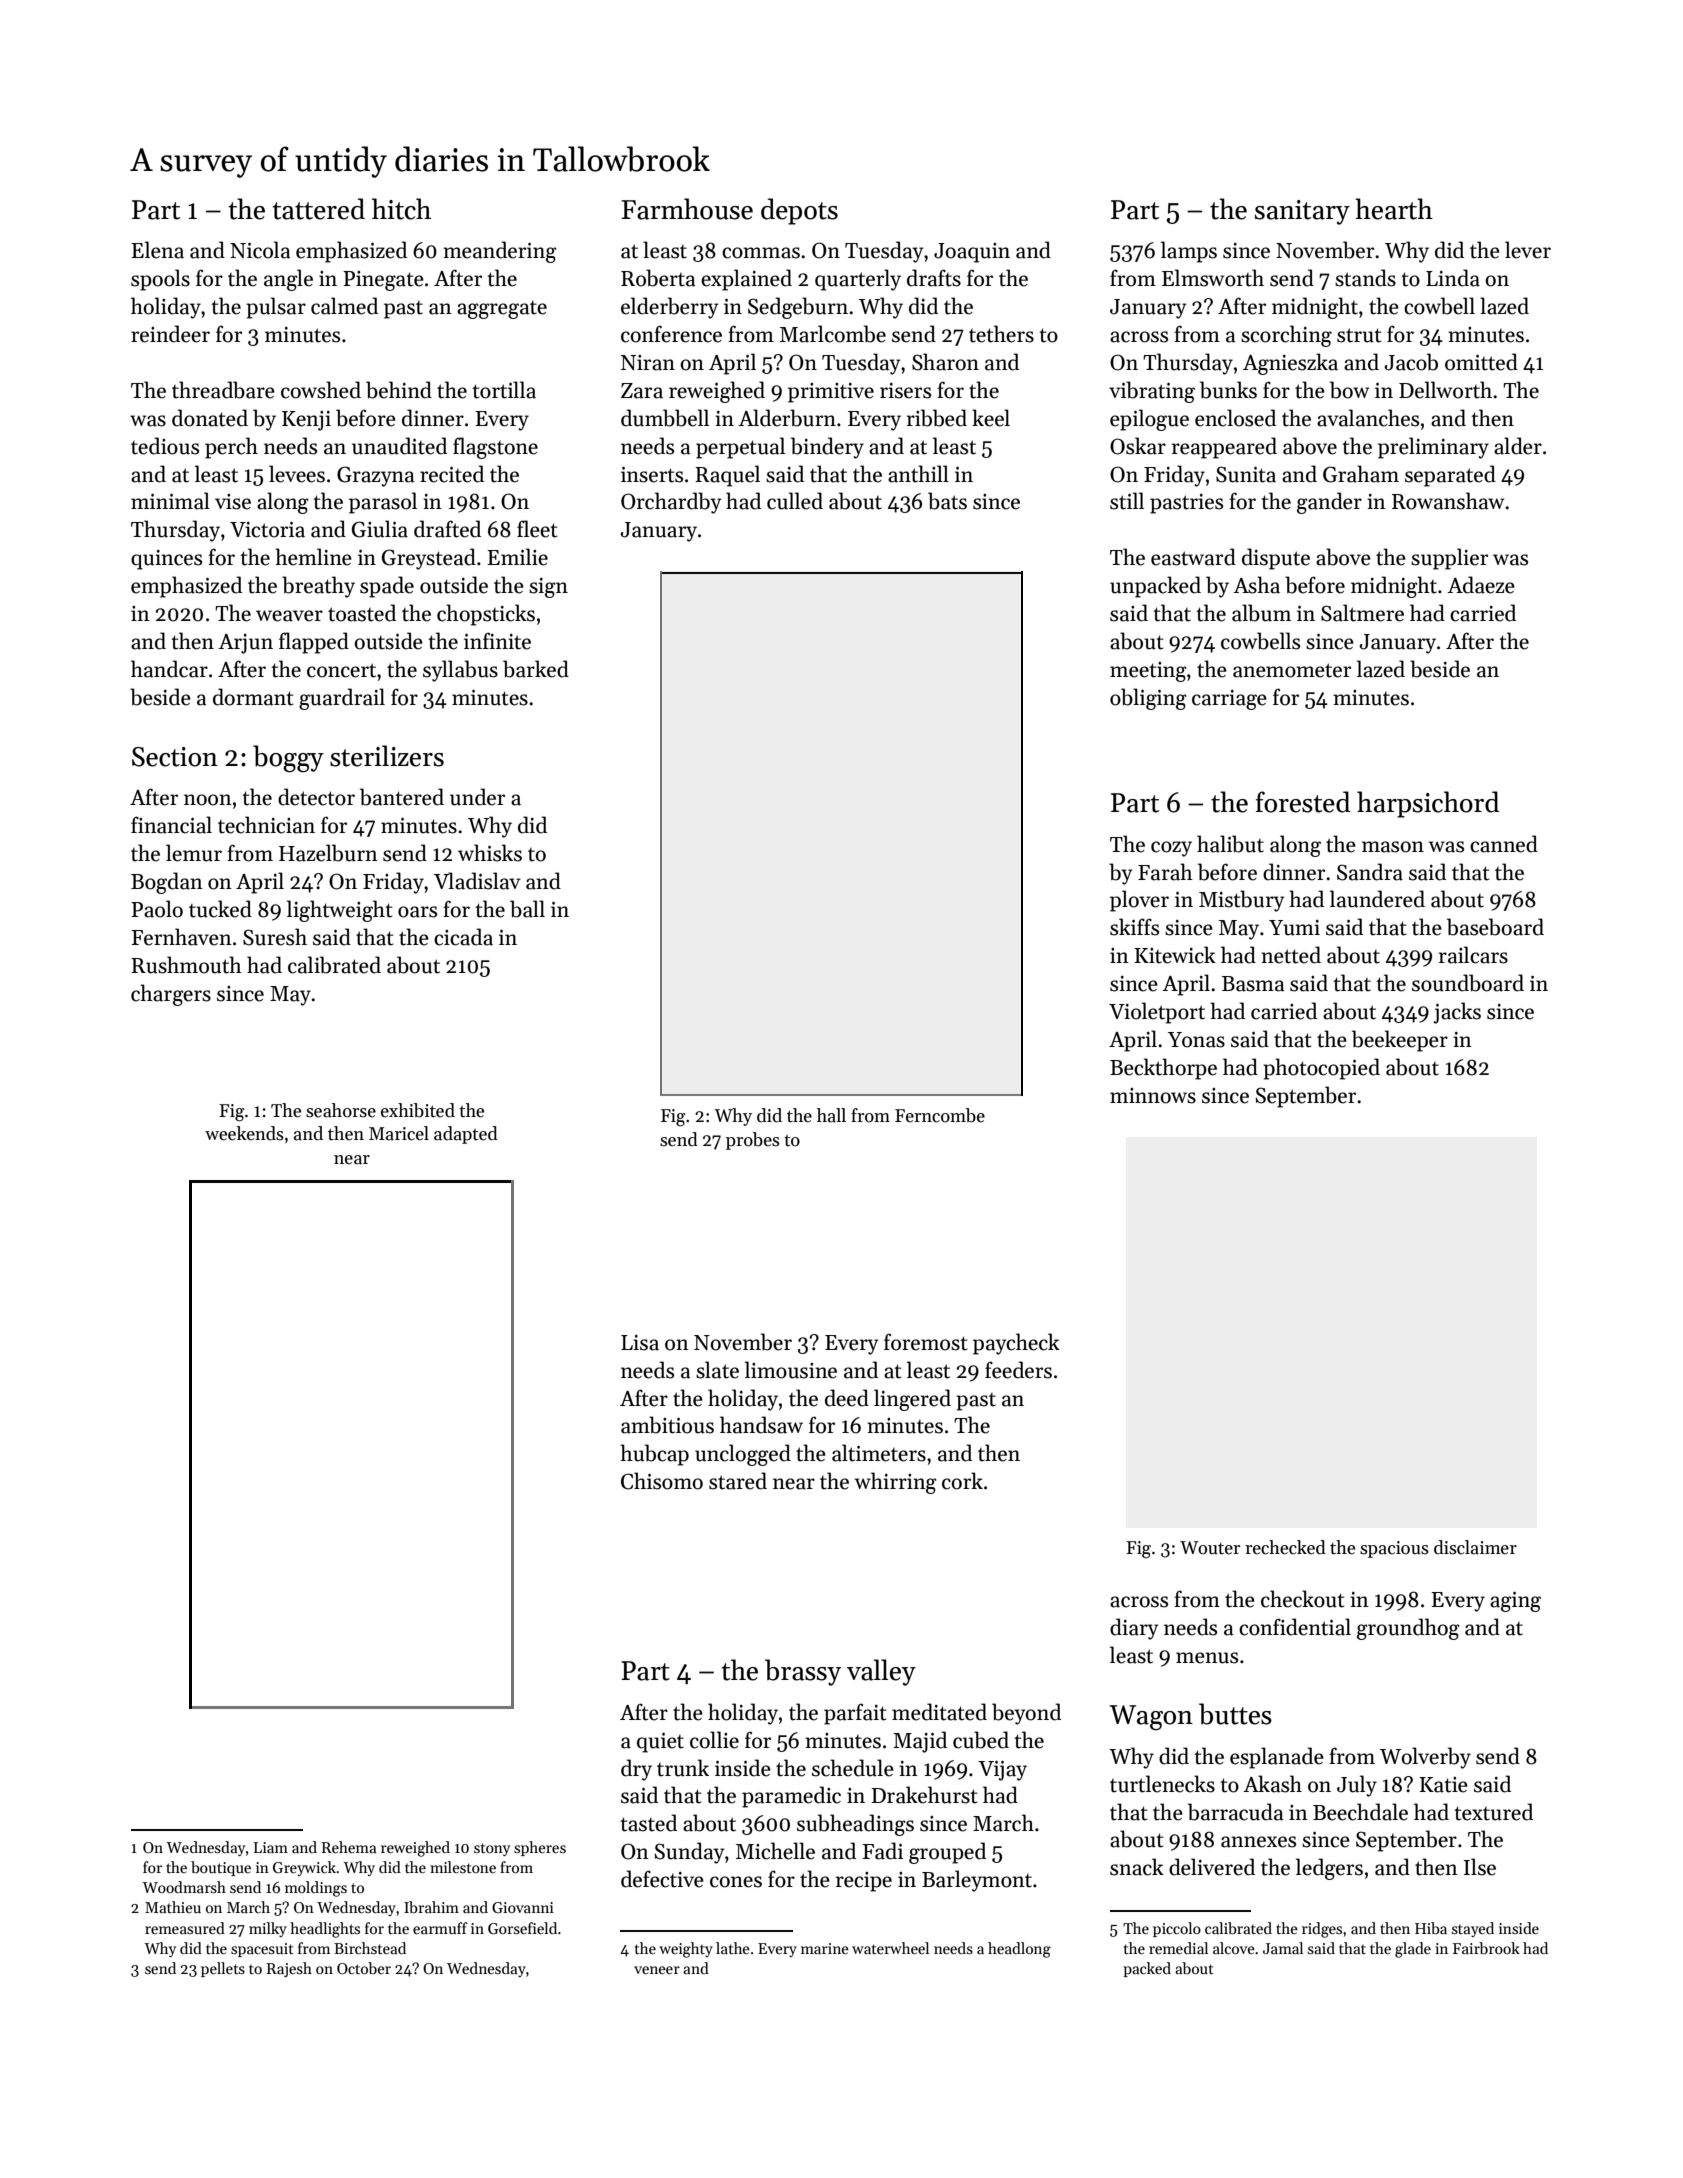 This screenshot has height=2178, width=1683. I want to click on Section, so click(175, 757).
